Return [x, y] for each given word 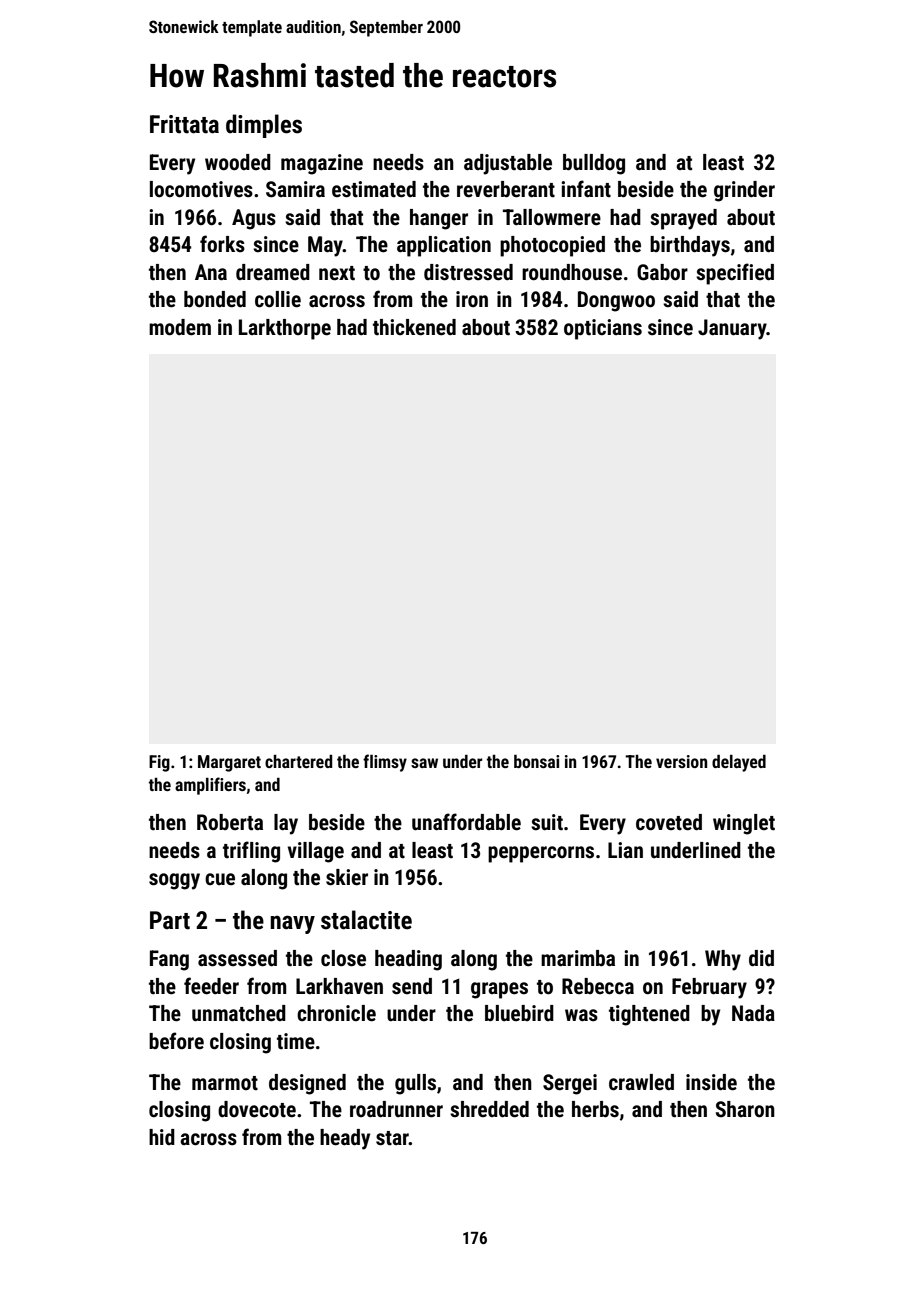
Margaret [229, 763]
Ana [211, 272]
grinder [744, 191]
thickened [414, 327]
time [296, 1041]
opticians [603, 329]
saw [424, 763]
